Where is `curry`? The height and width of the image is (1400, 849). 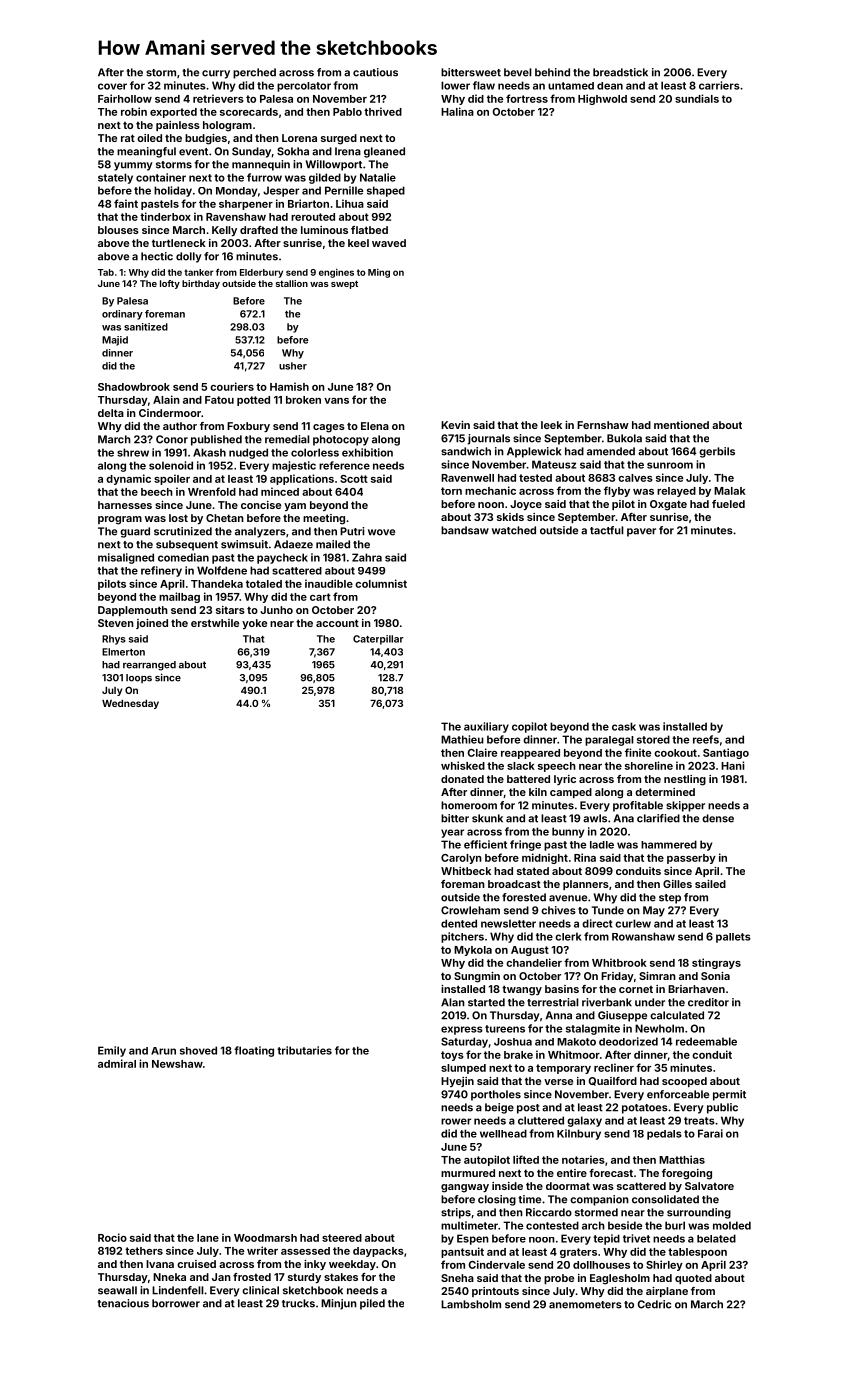 curry is located at coordinates (216, 74).
